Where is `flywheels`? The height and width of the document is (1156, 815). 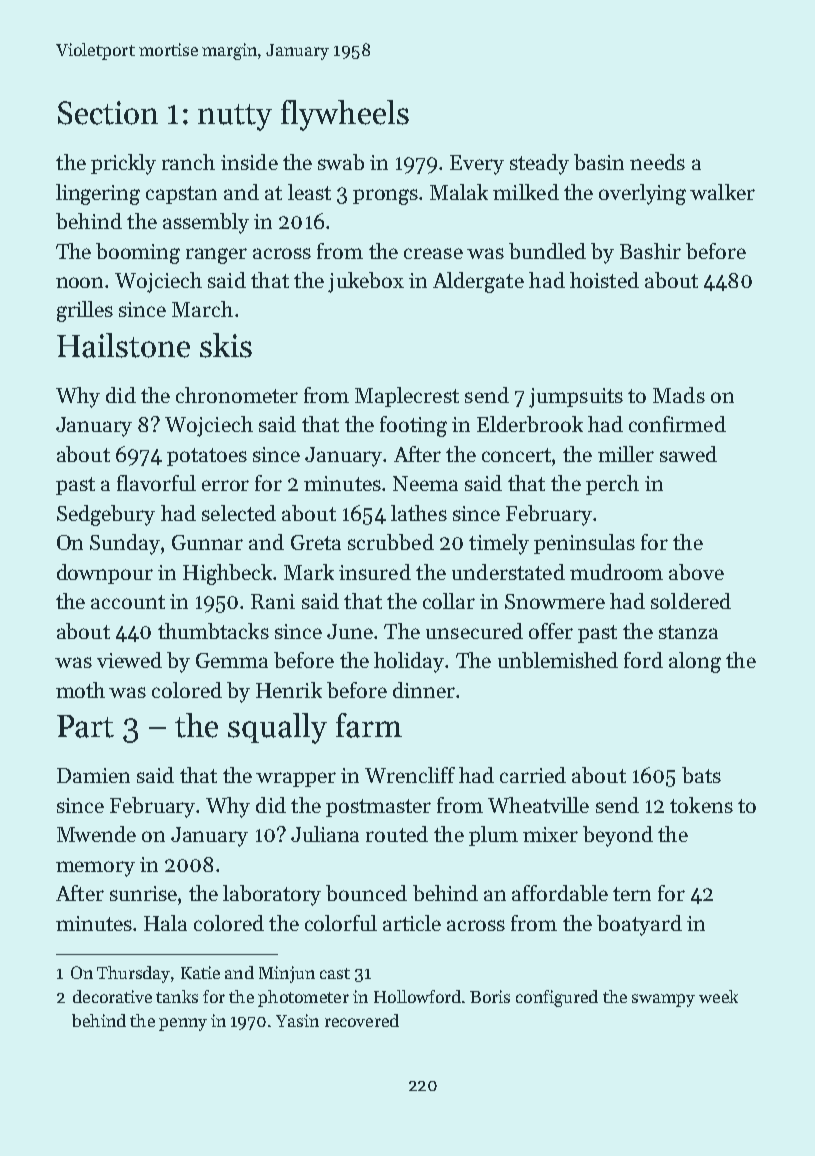
flywheels is located at coordinates (345, 115).
